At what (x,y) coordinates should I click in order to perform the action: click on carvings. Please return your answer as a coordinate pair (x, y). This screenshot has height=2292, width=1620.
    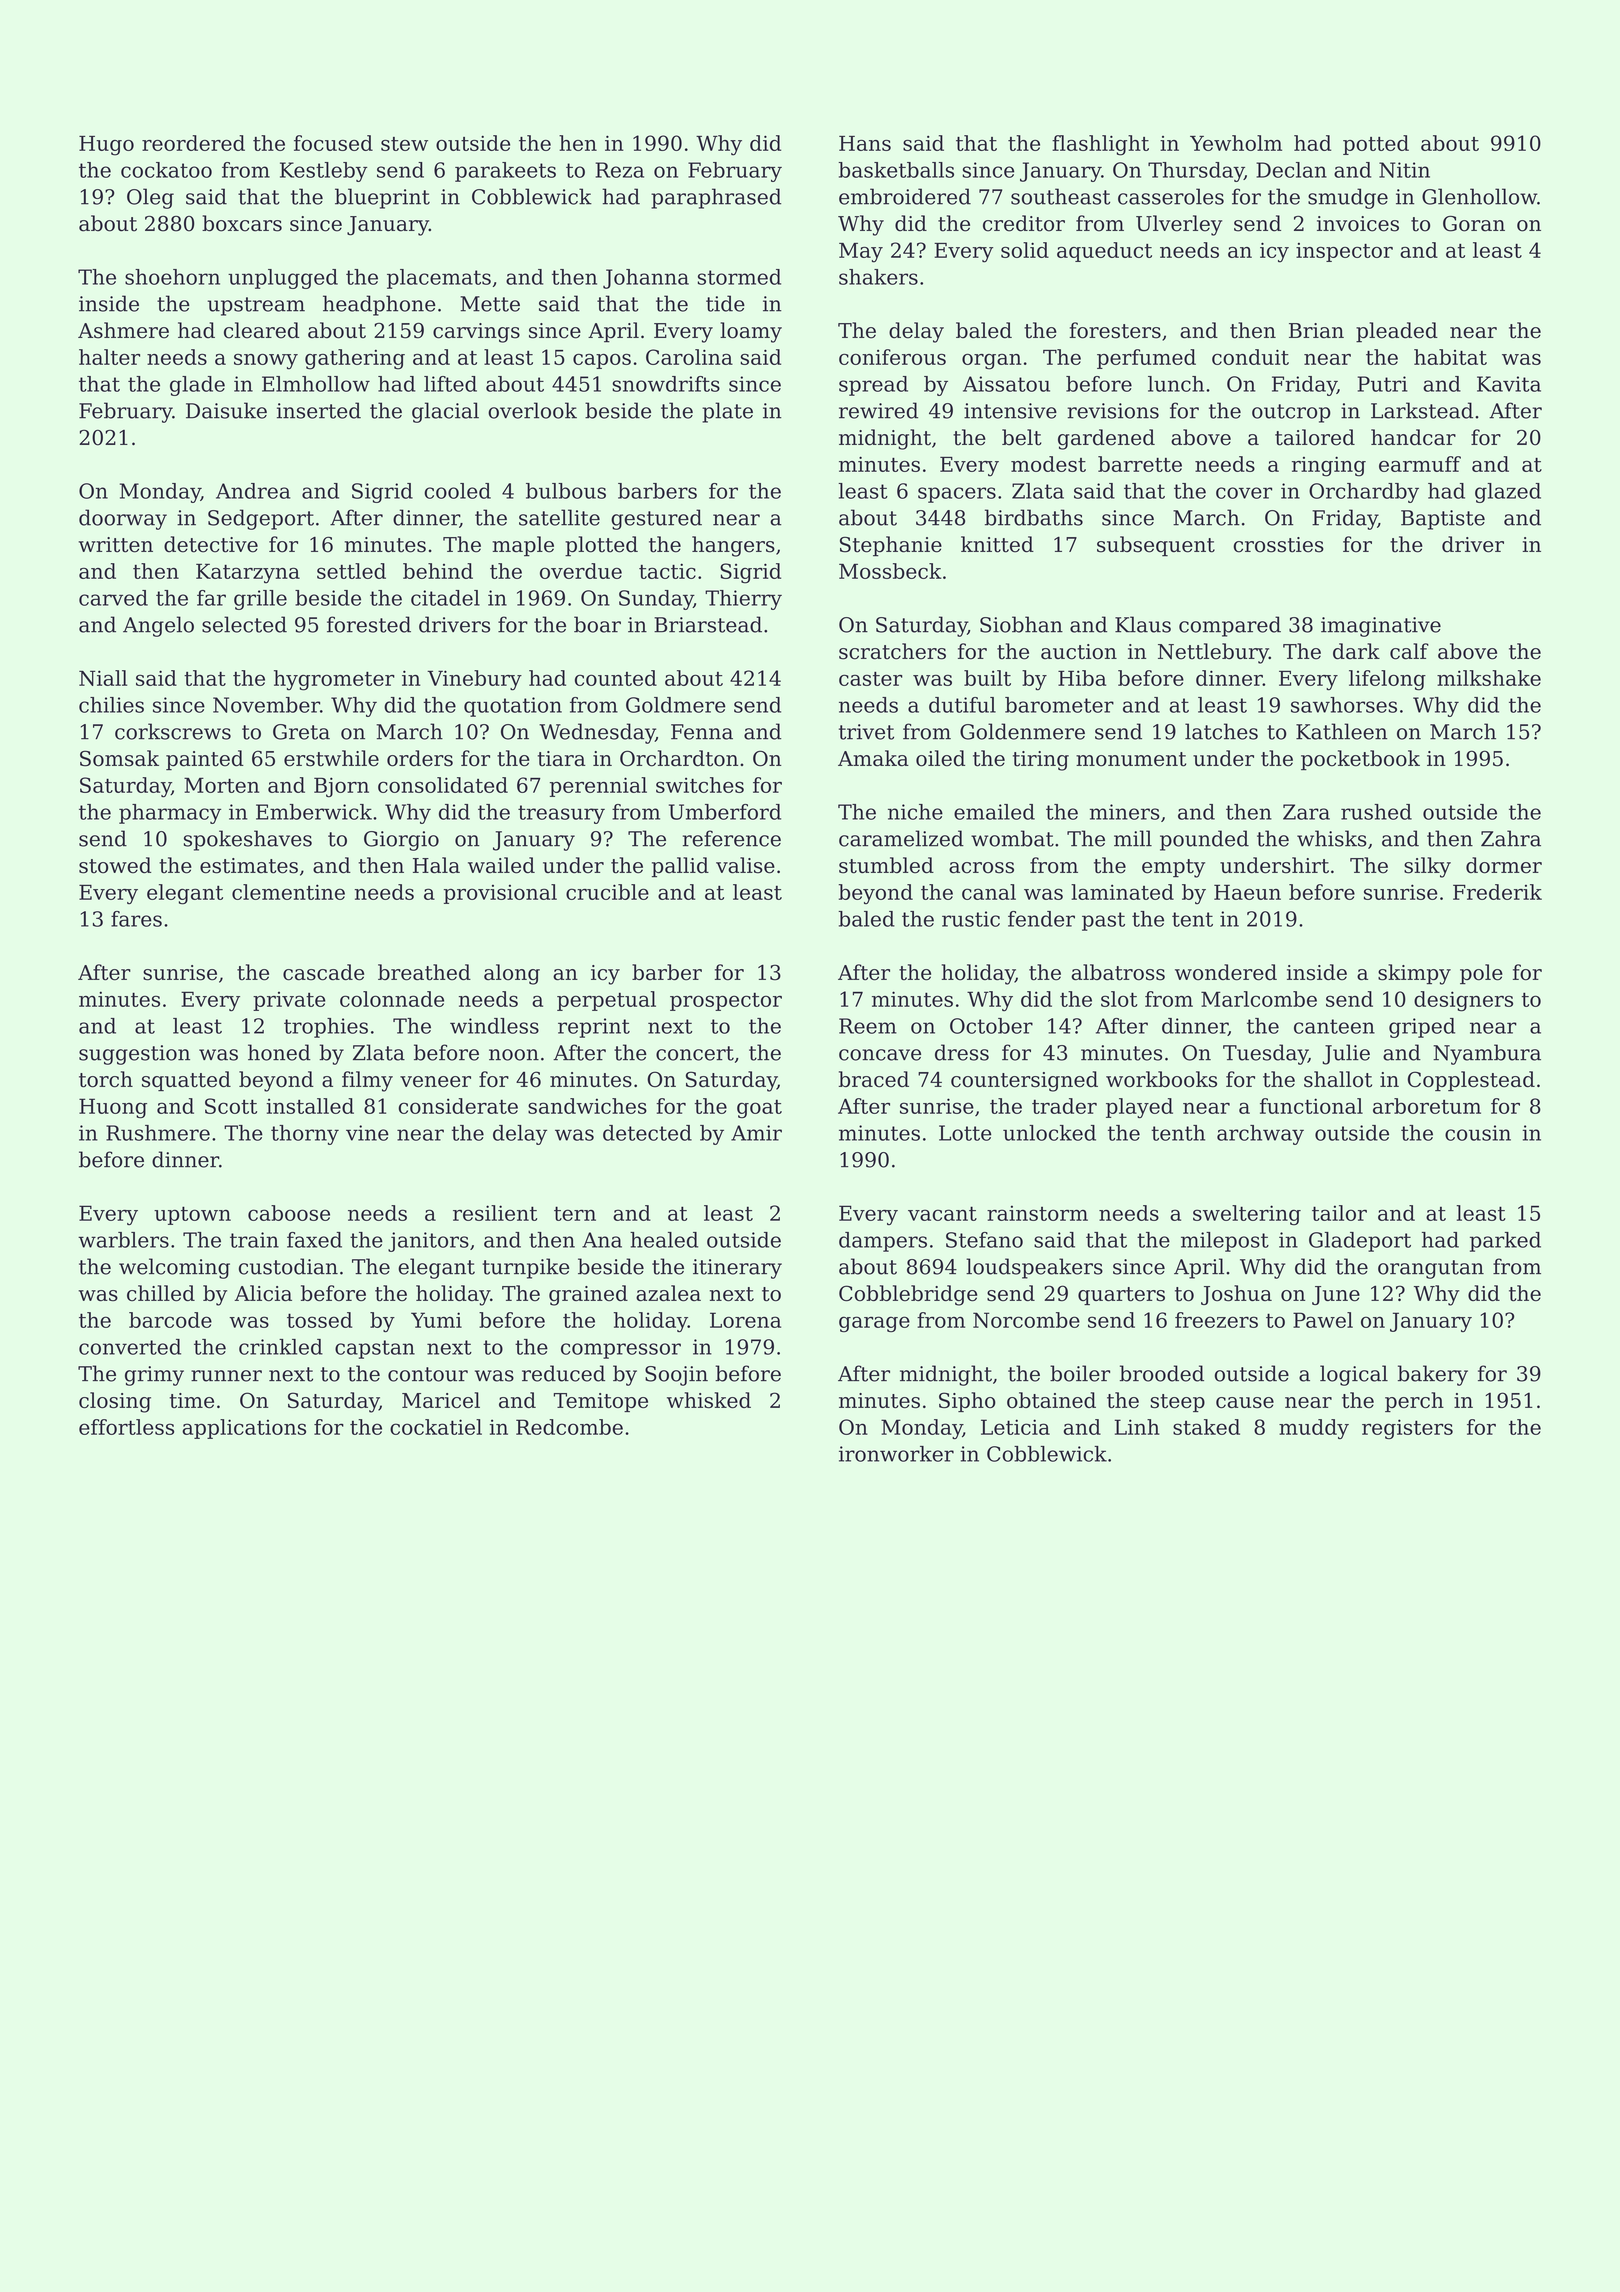
    Looking at the image, I should click on (476, 333).
